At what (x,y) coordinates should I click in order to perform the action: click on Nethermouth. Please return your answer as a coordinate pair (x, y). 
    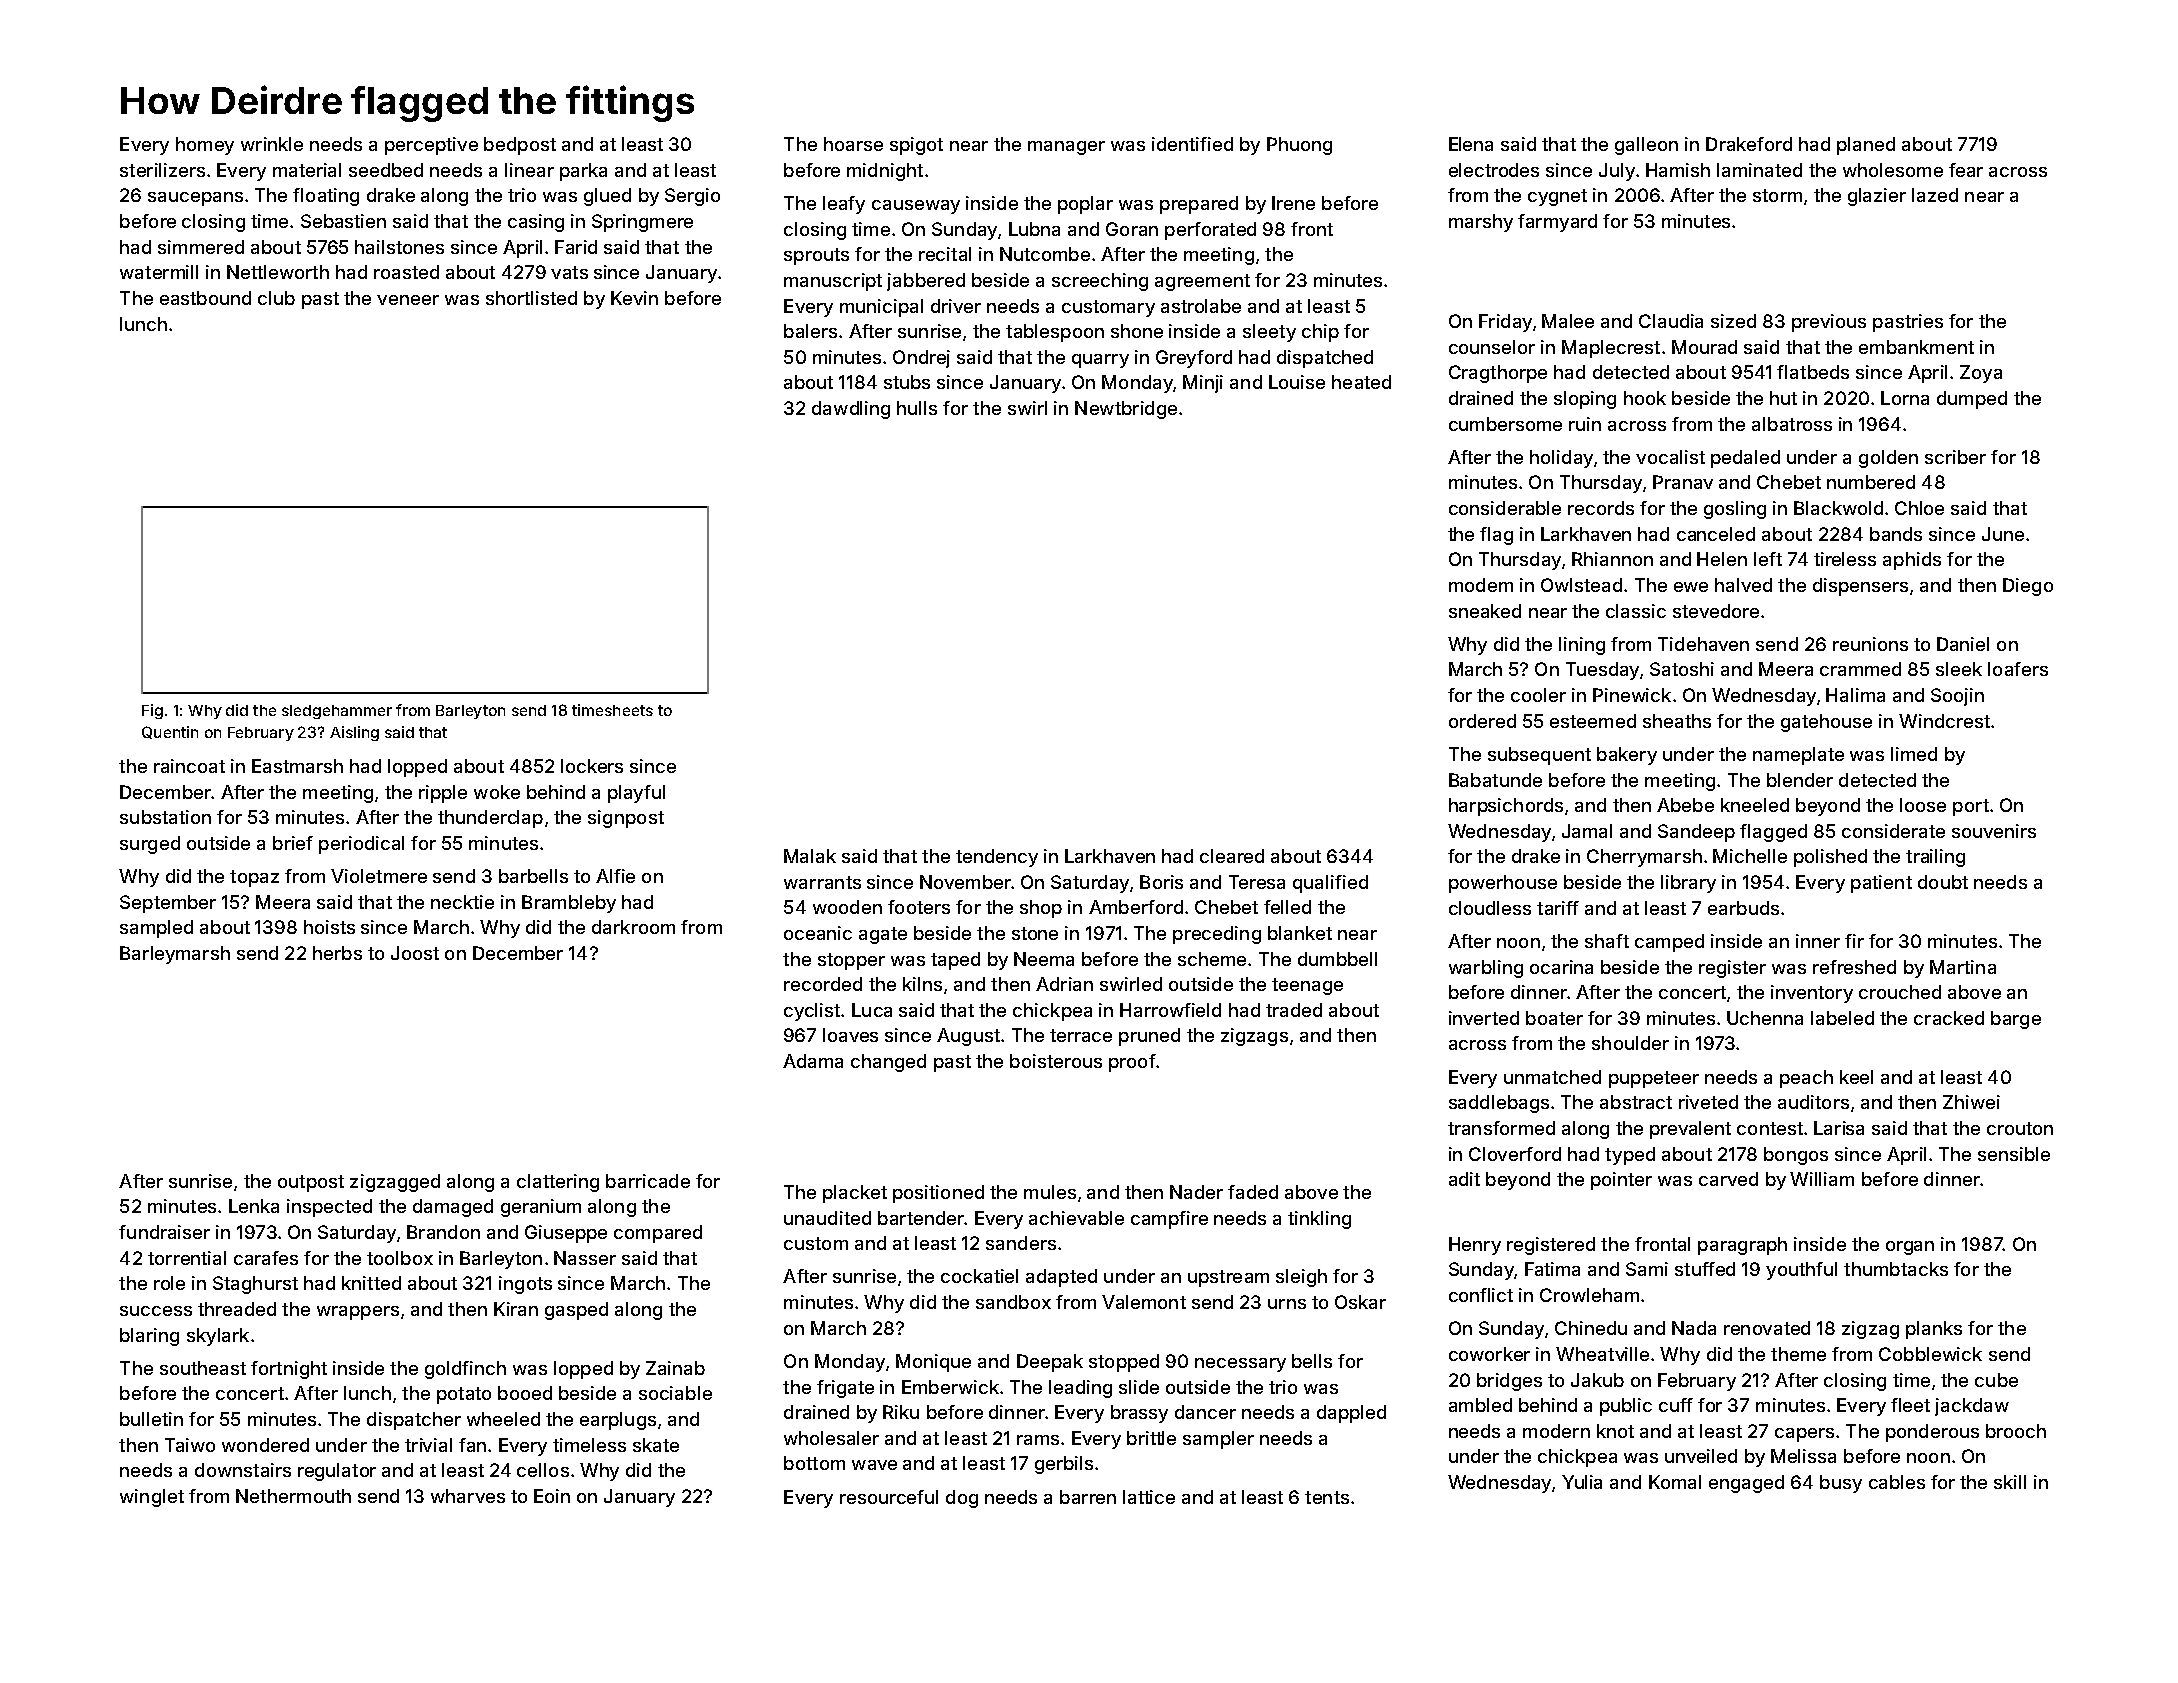
    Looking at the image, I should click on (293, 1496).
